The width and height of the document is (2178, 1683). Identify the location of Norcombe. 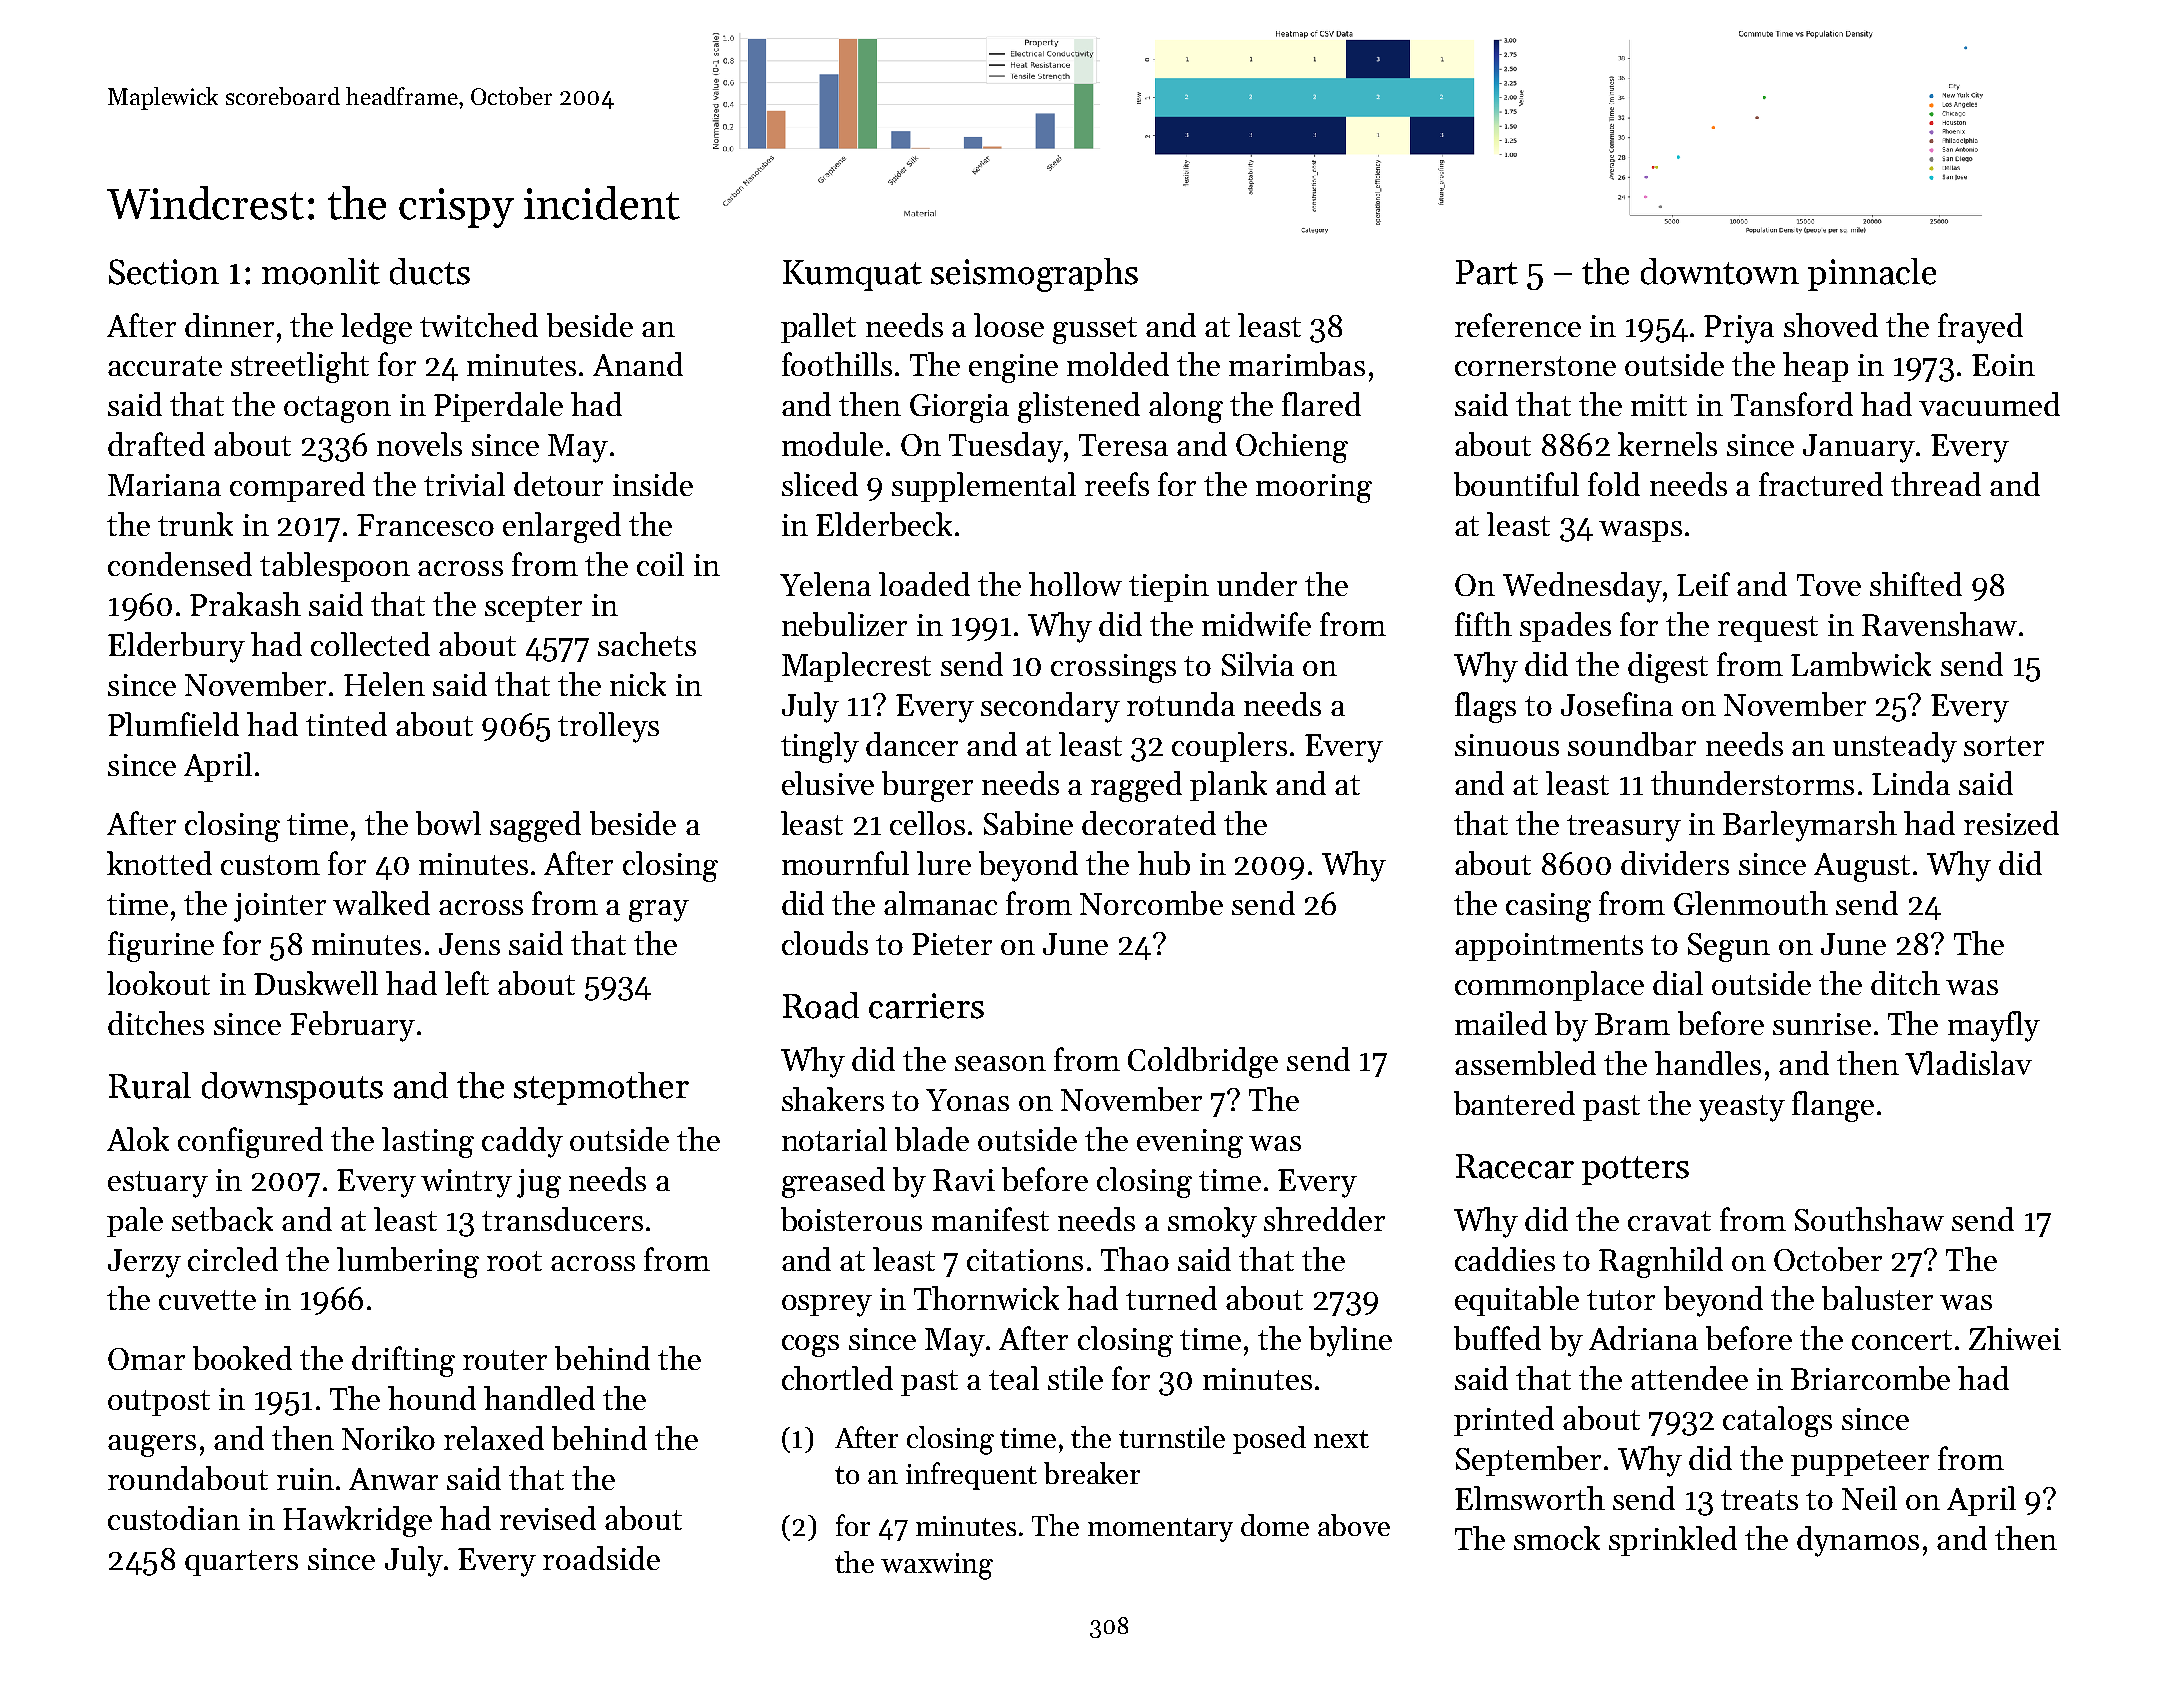
(1151, 903).
